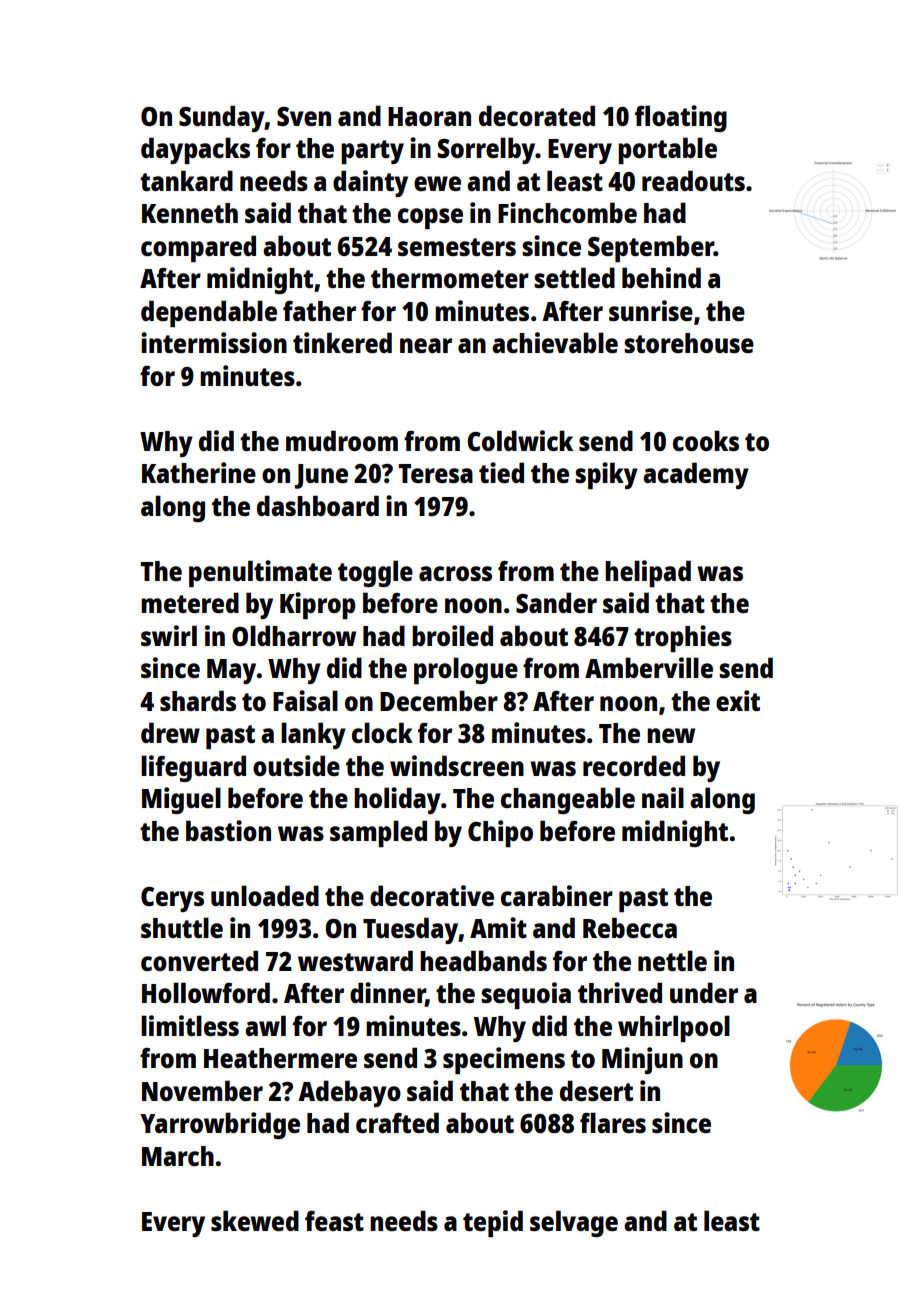 The width and height of the screenshot is (924, 1311). I want to click on party, so click(372, 152).
